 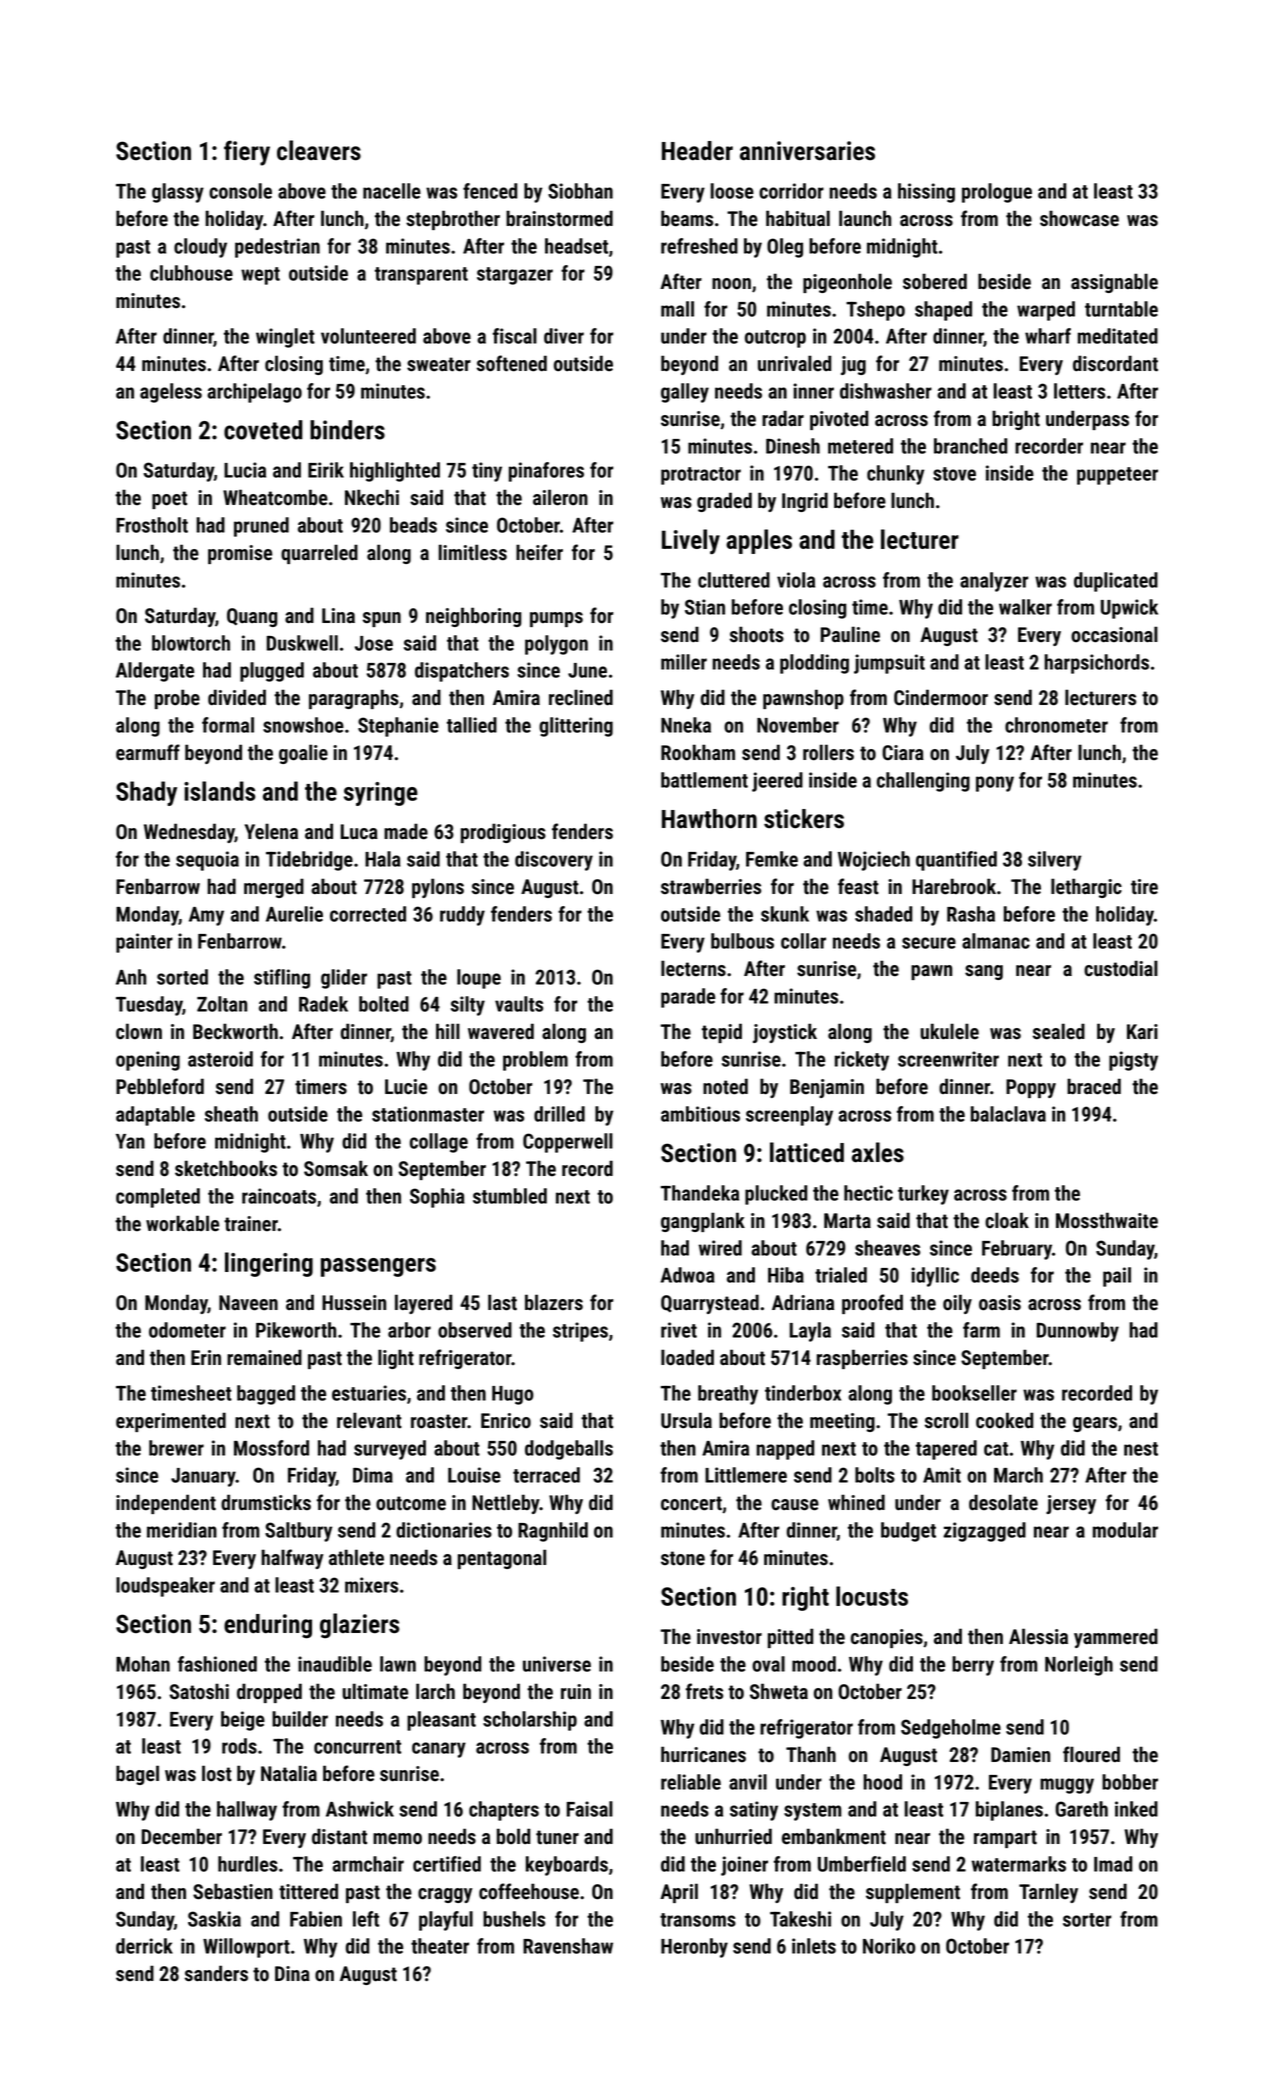 I want to click on estuaries, so click(x=369, y=1393).
